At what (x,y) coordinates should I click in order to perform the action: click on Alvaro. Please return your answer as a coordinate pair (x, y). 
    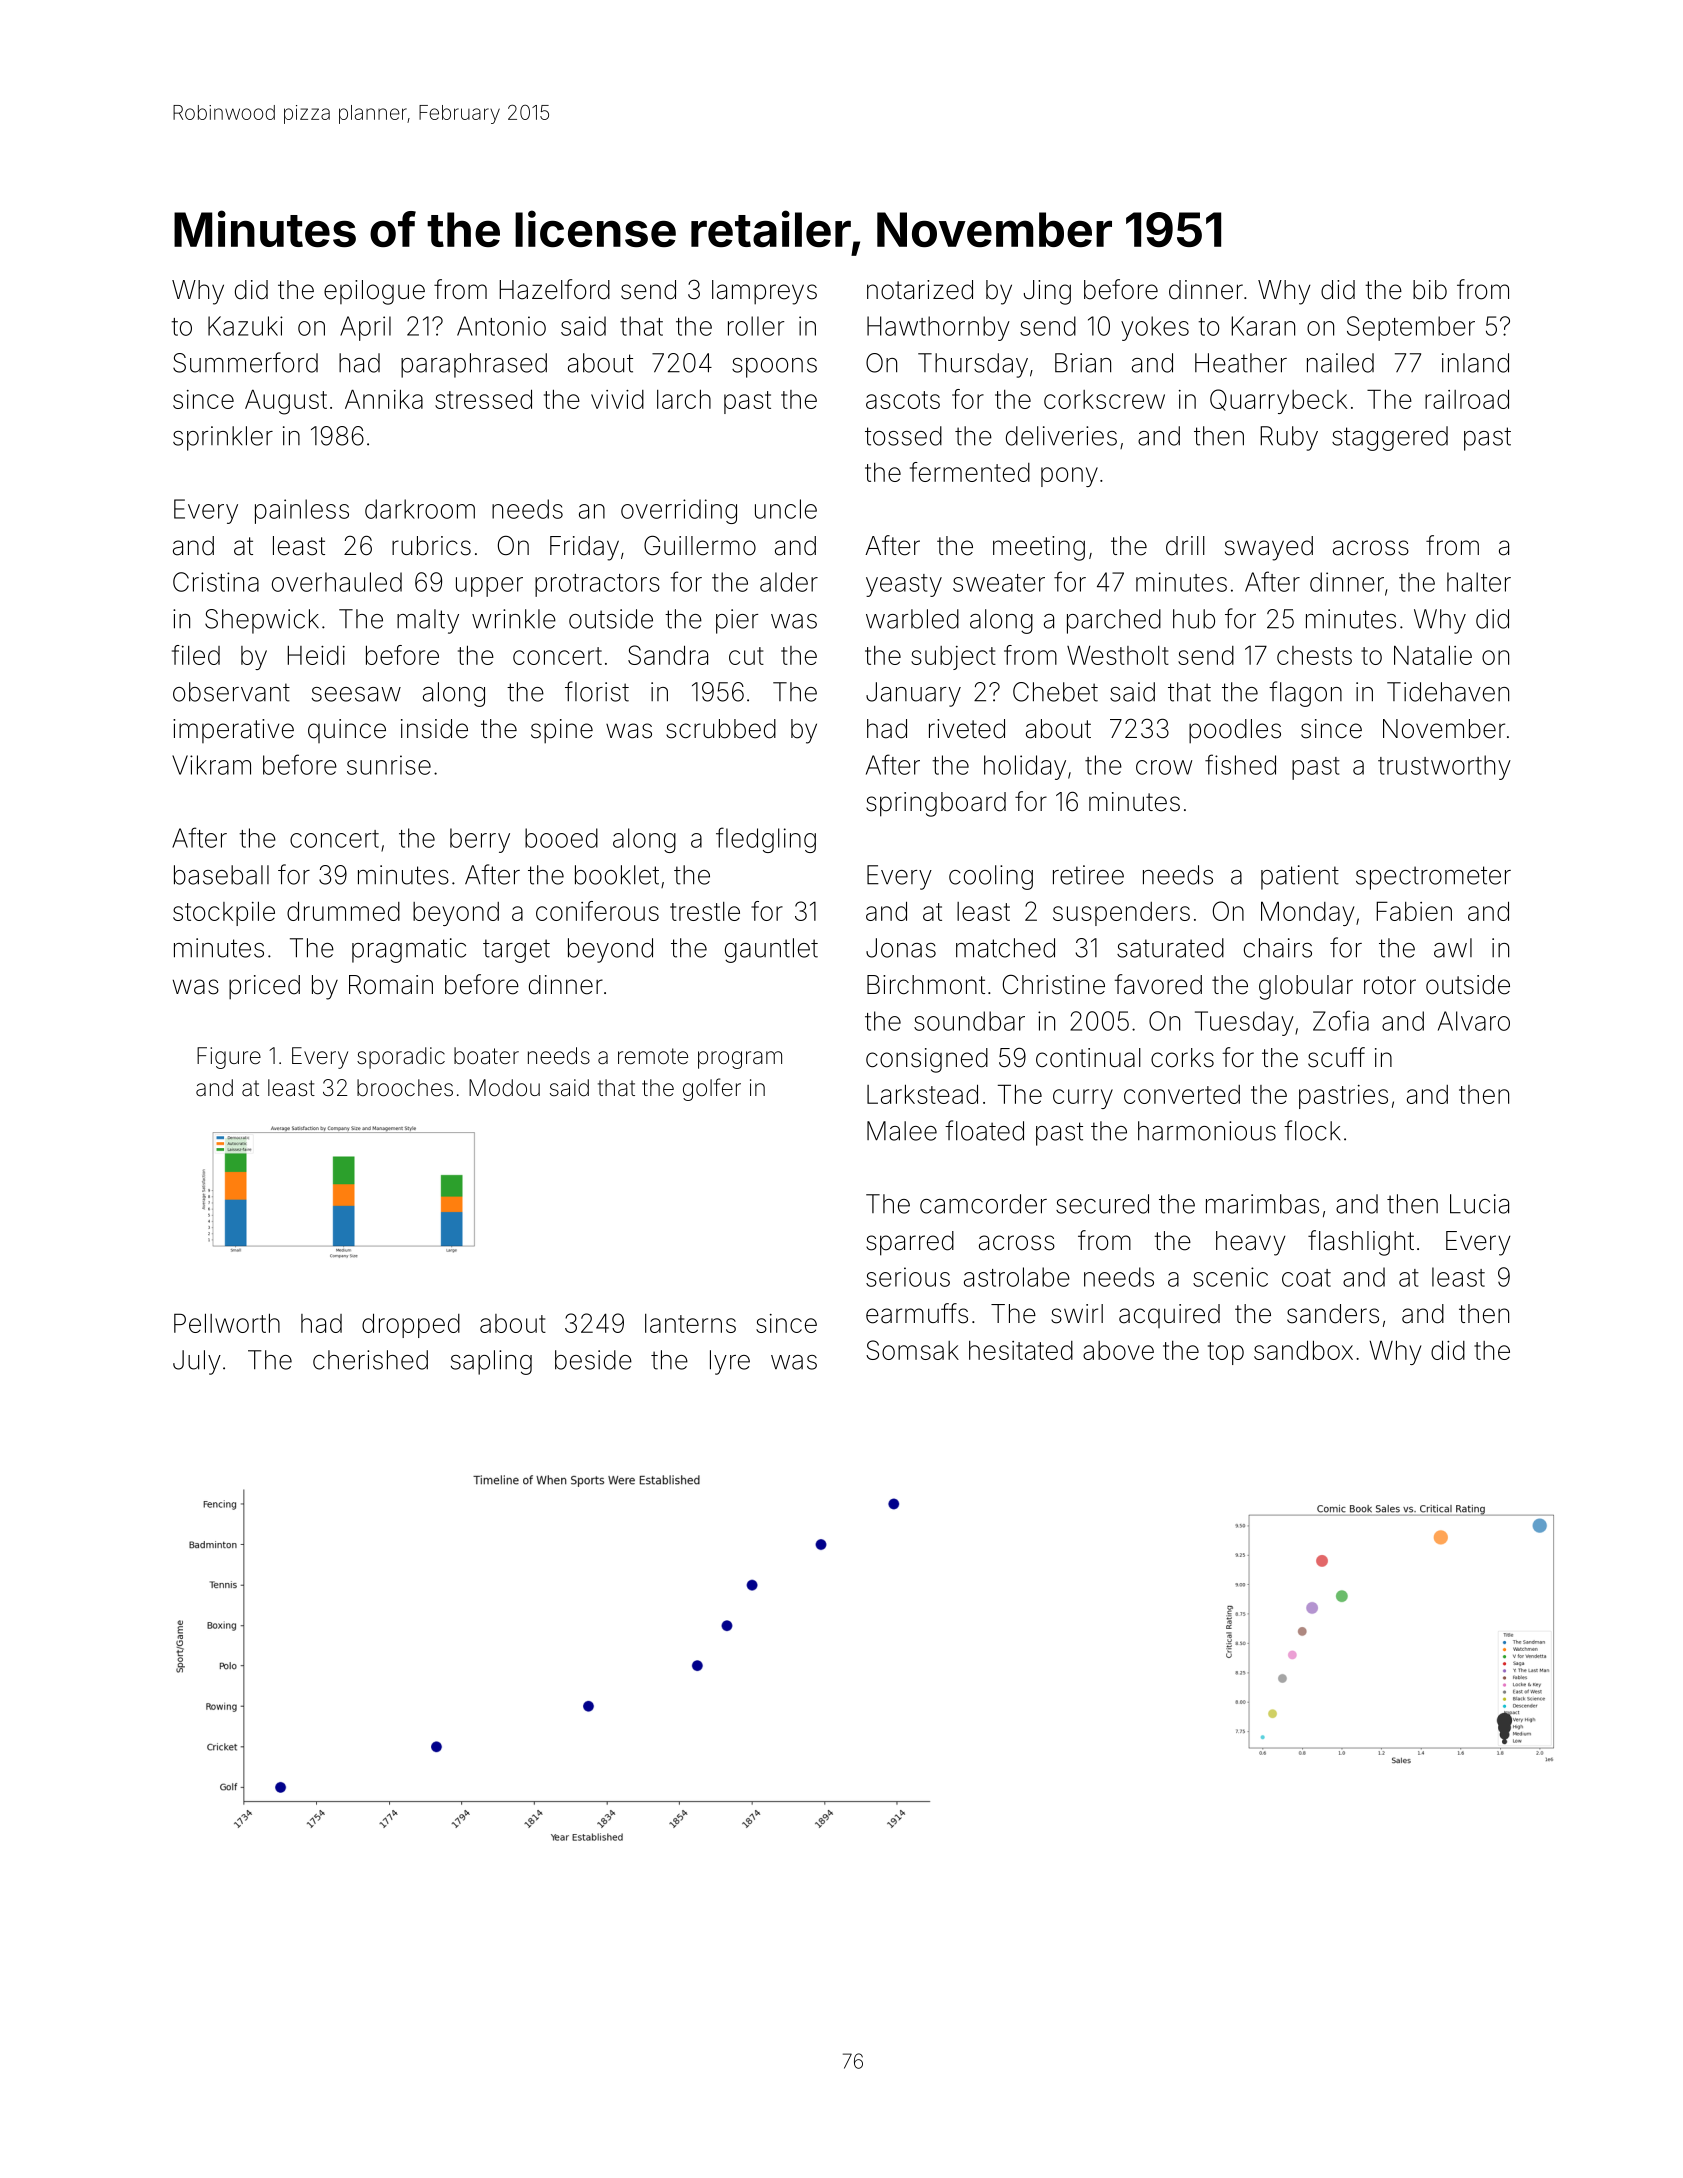
    Looking at the image, I should click on (1474, 1021).
